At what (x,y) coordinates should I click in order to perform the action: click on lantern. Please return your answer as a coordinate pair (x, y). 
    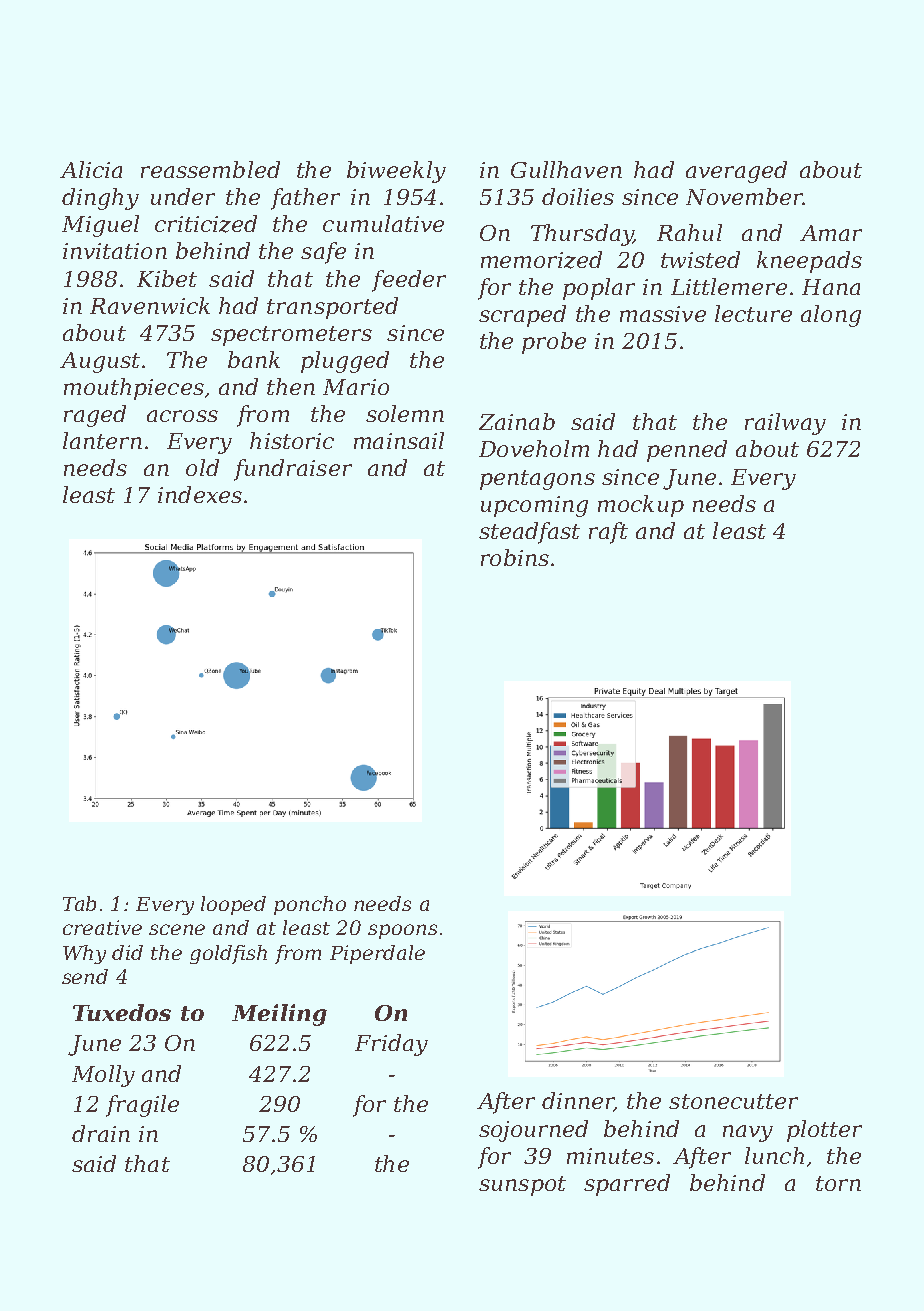
    Looking at the image, I should click on (102, 440).
